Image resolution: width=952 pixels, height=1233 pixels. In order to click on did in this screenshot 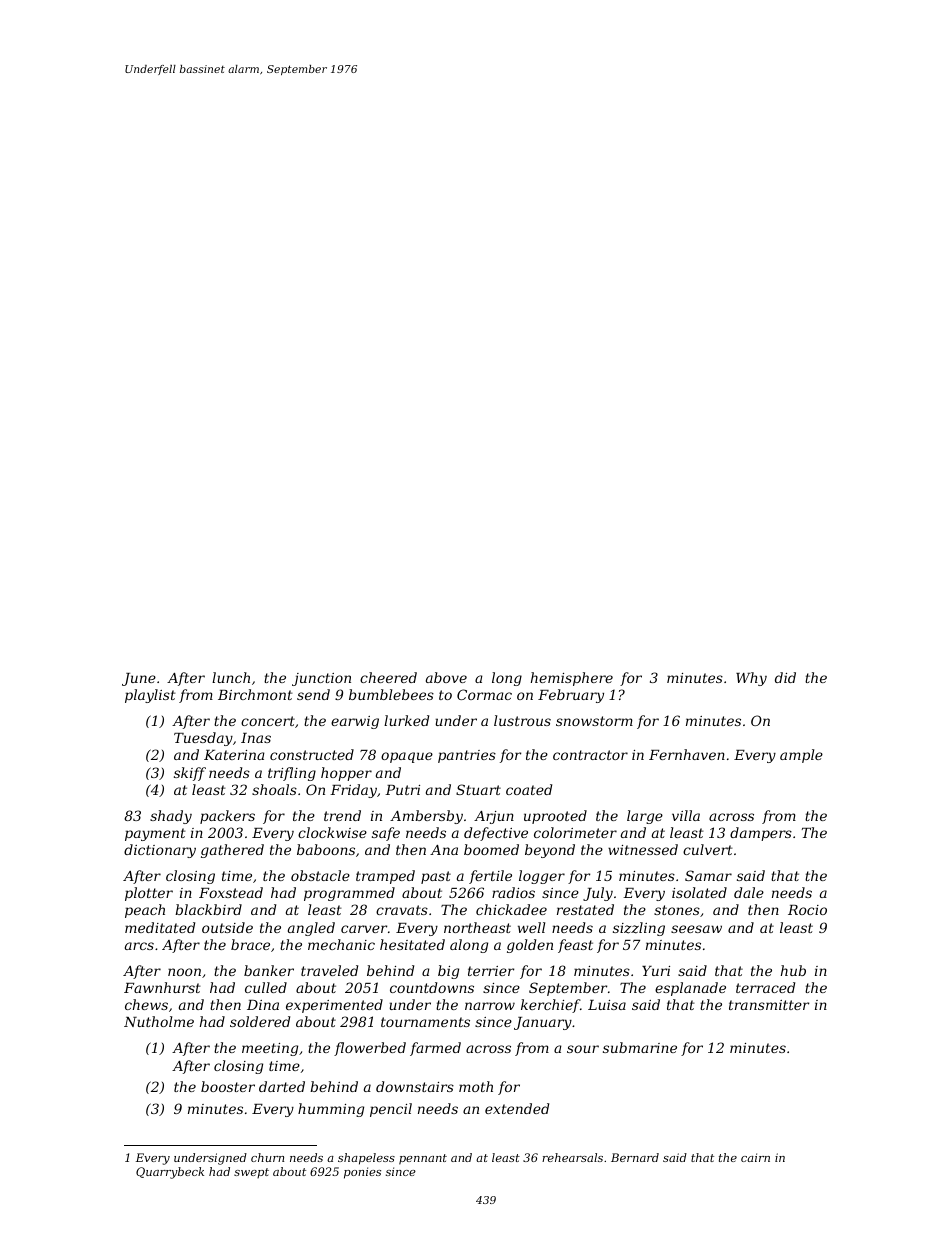, I will do `click(785, 677)`.
